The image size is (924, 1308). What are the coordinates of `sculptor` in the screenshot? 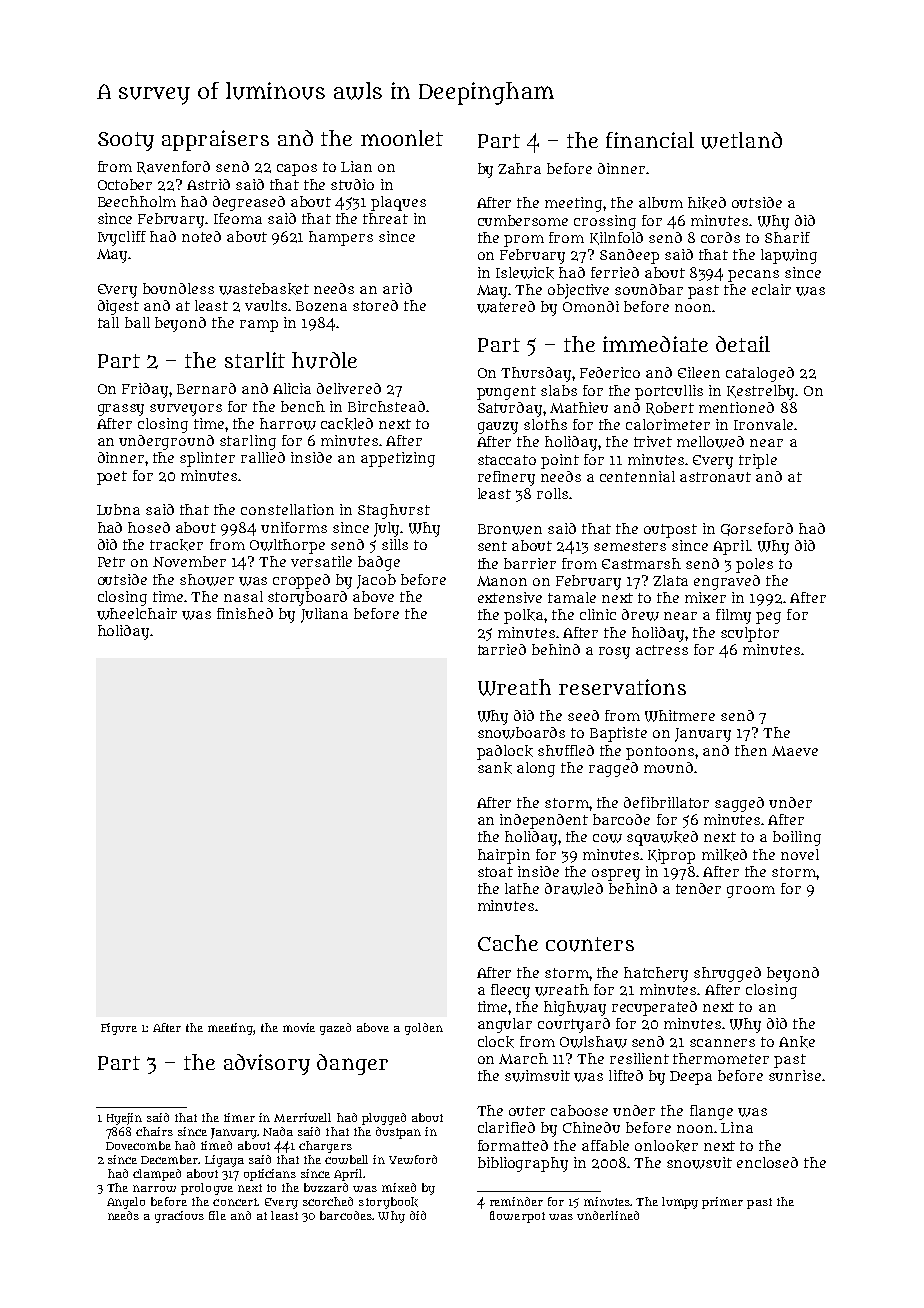 It's located at (750, 634).
